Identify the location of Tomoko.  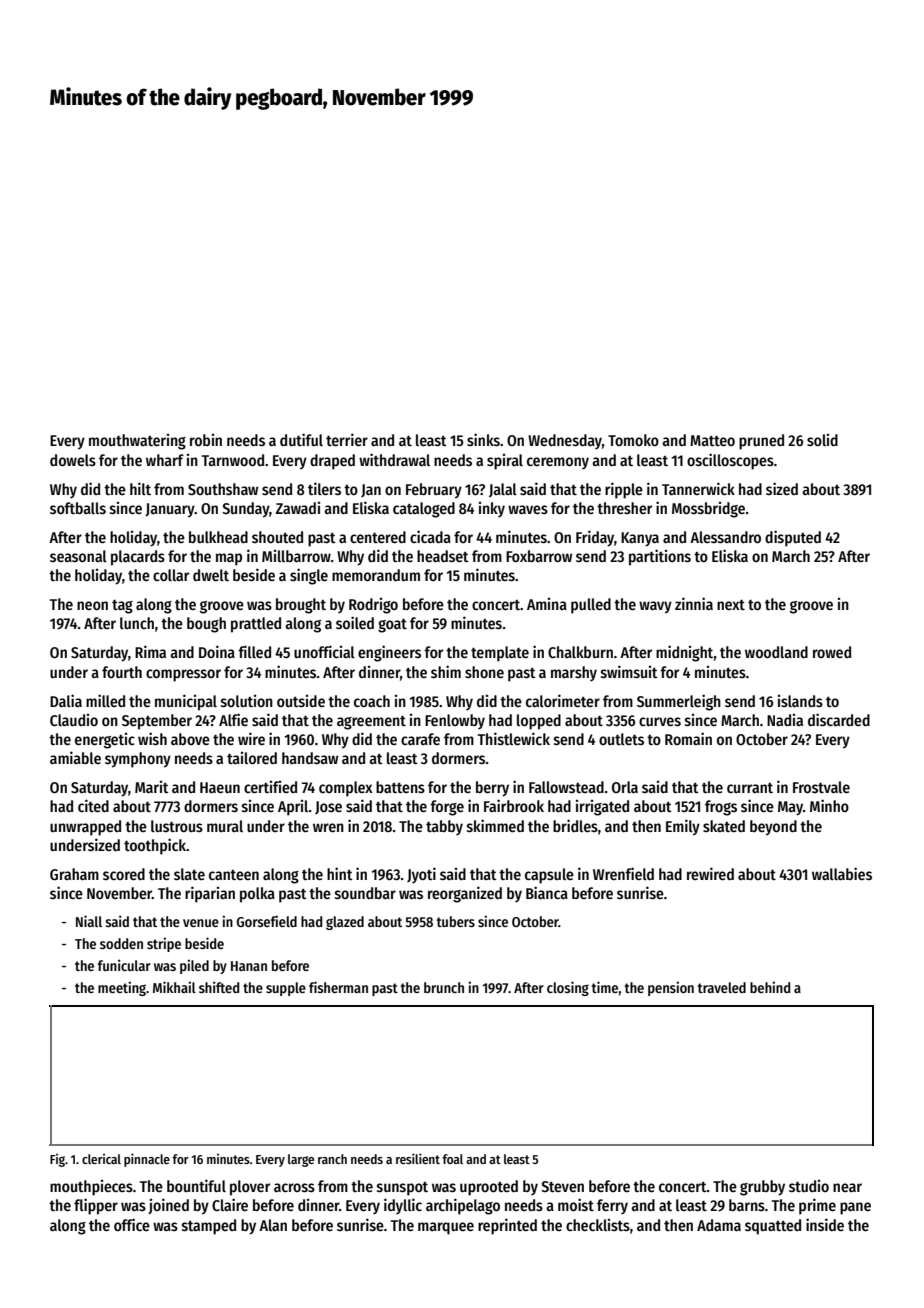
(633, 440).
